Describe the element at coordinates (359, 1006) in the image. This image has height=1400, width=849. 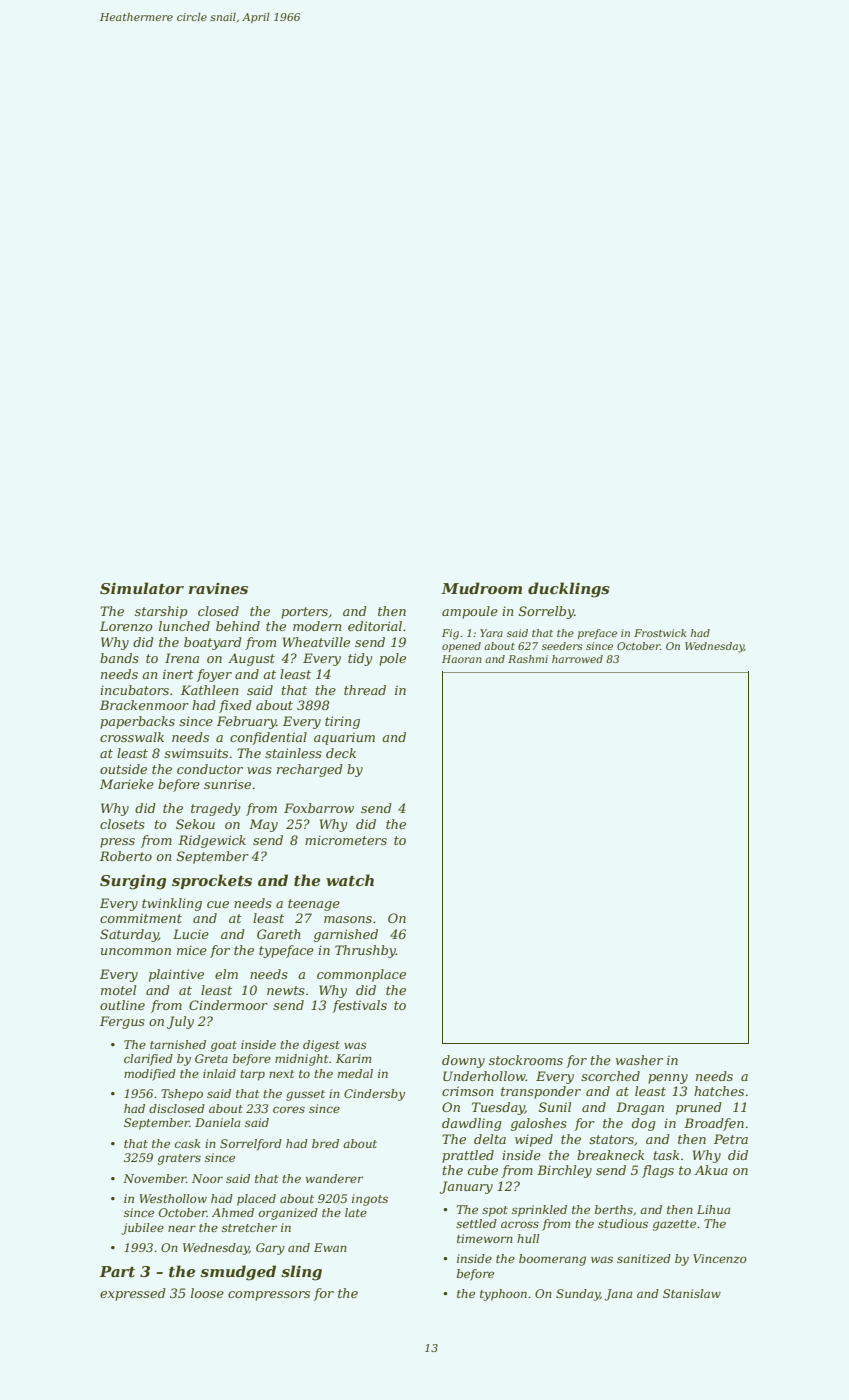
I see `festivals` at that location.
